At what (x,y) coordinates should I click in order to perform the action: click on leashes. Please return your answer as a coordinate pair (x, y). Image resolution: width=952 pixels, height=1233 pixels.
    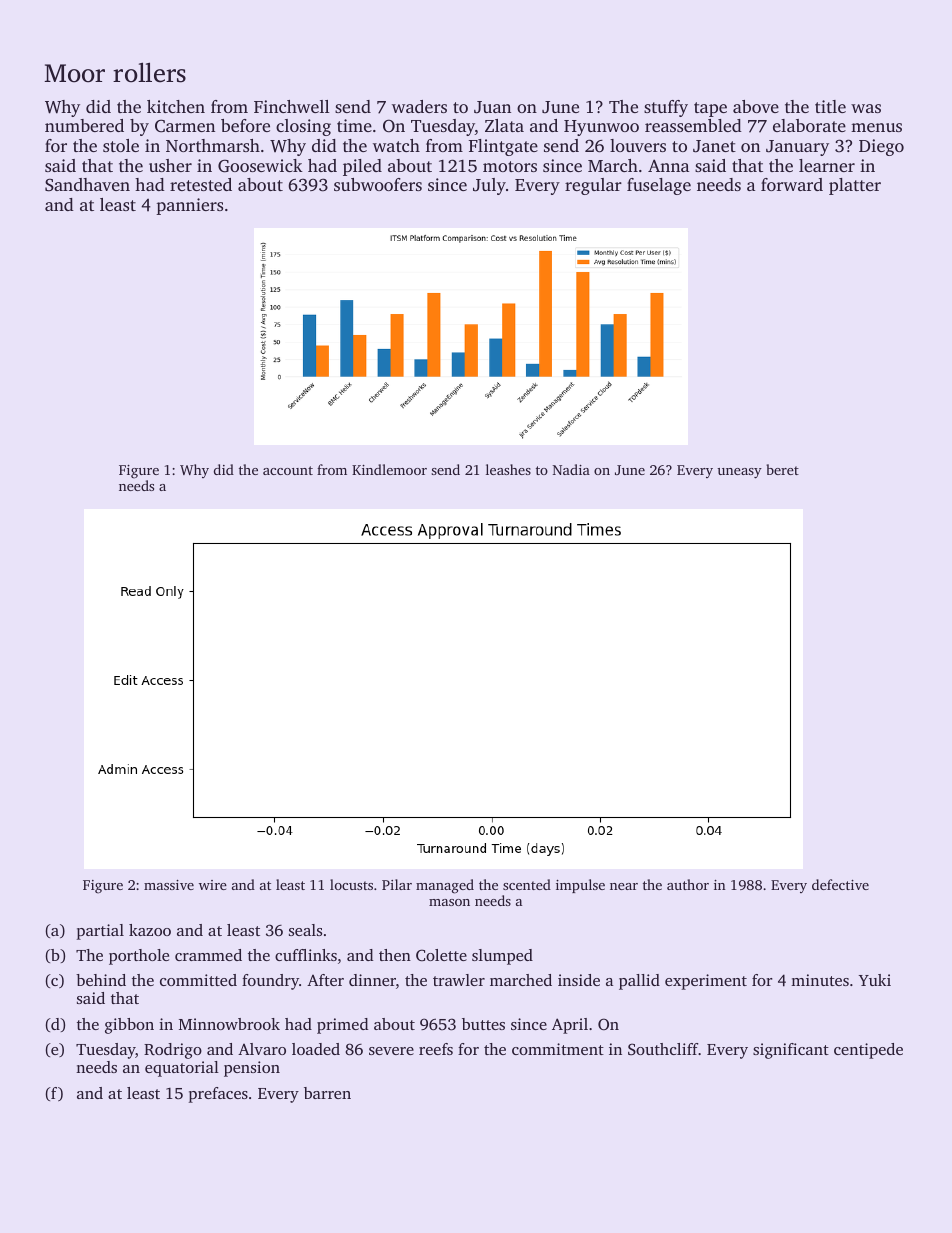
    Looking at the image, I should click on (508, 469).
